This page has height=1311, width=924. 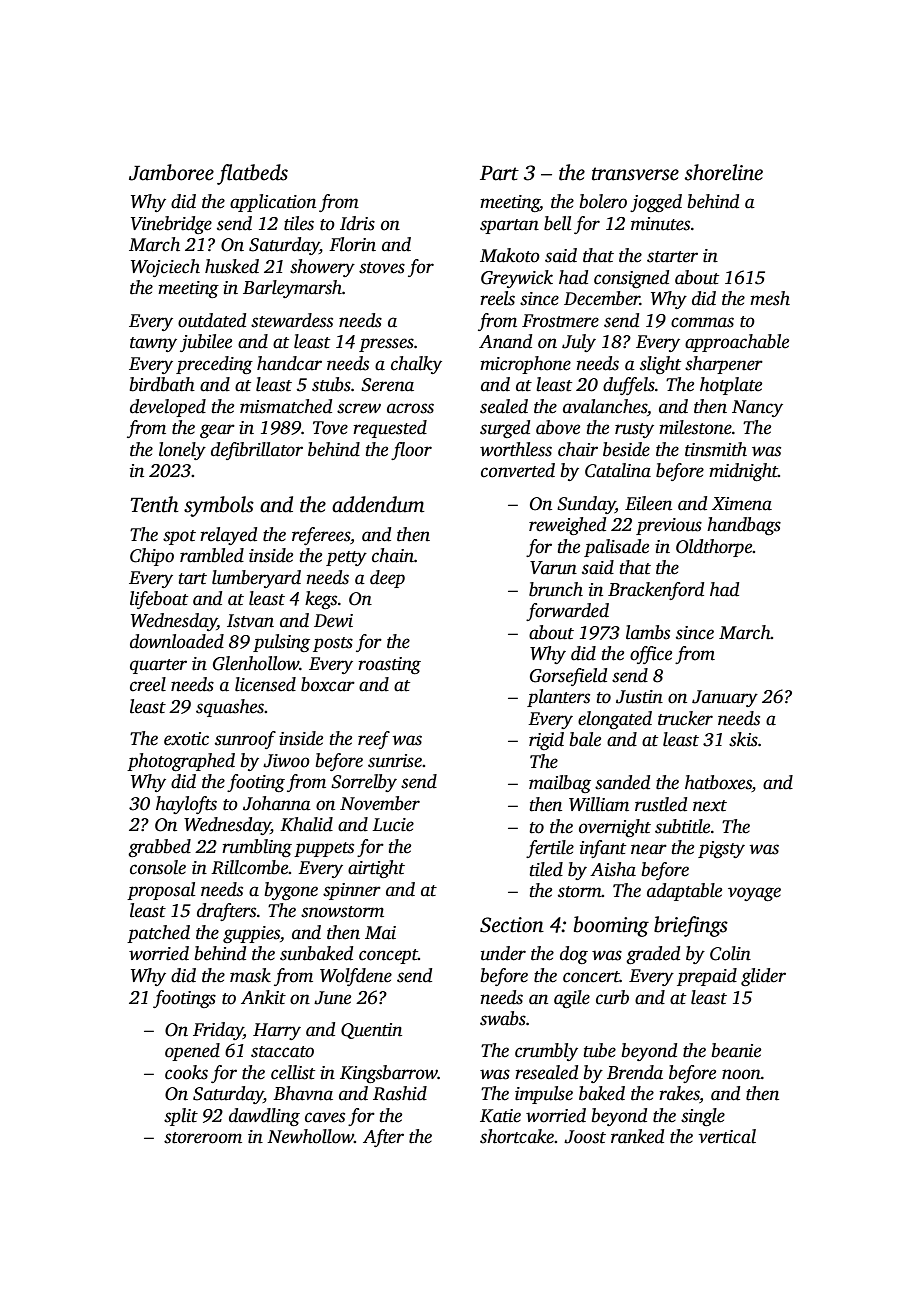 I want to click on swabs, so click(x=503, y=1018).
